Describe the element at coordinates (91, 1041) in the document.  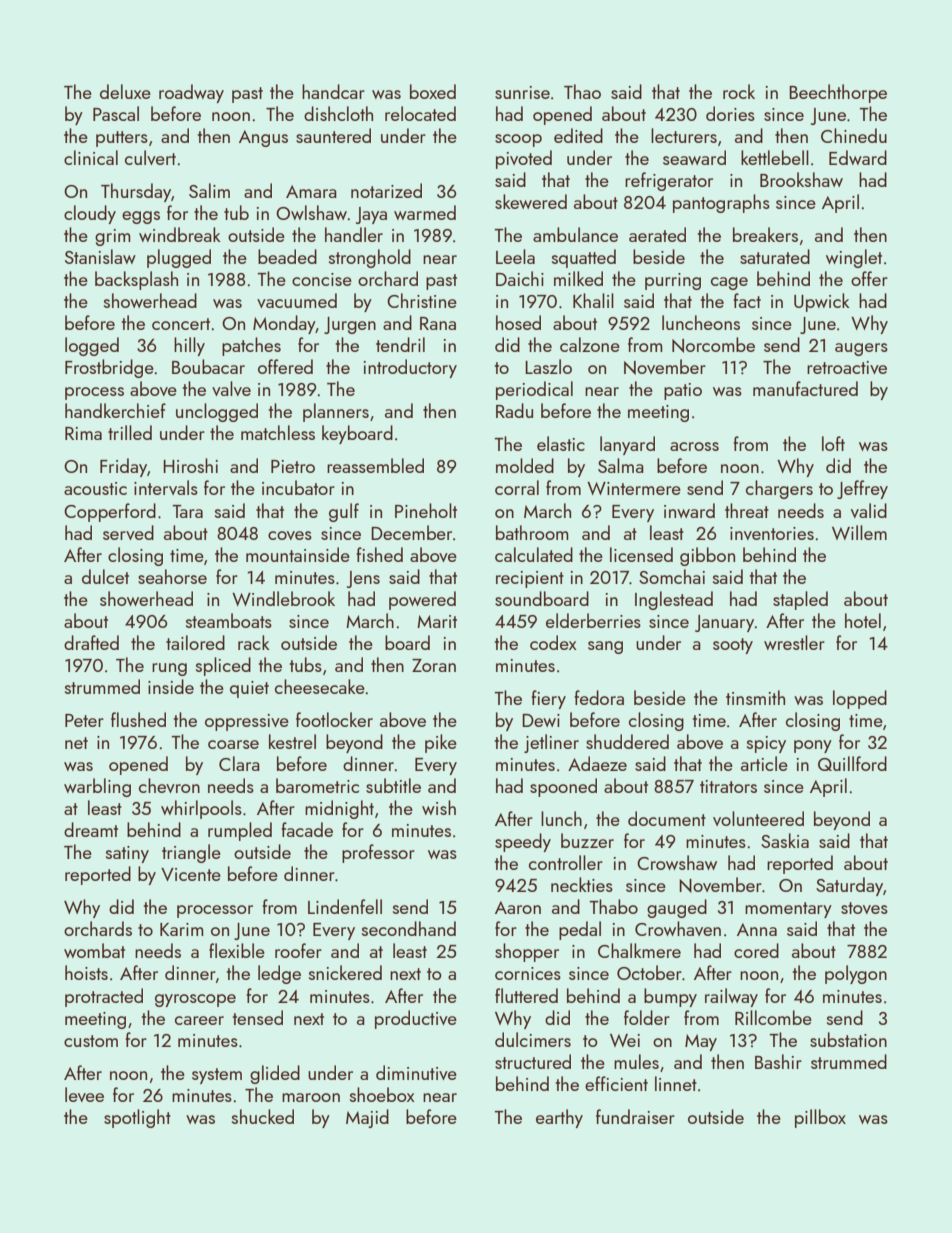
I see `custom` at that location.
